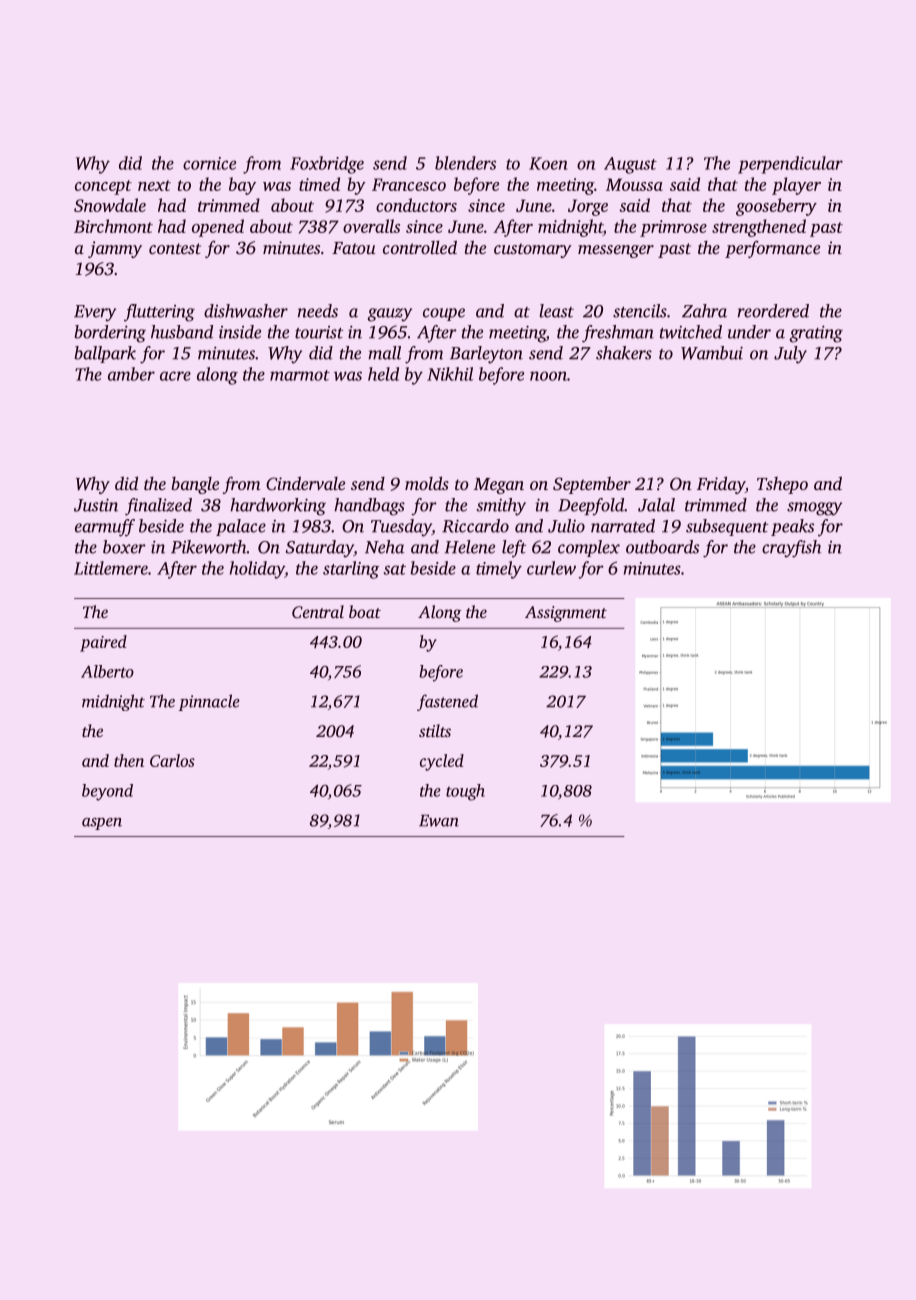  I want to click on primrose, so click(673, 228).
